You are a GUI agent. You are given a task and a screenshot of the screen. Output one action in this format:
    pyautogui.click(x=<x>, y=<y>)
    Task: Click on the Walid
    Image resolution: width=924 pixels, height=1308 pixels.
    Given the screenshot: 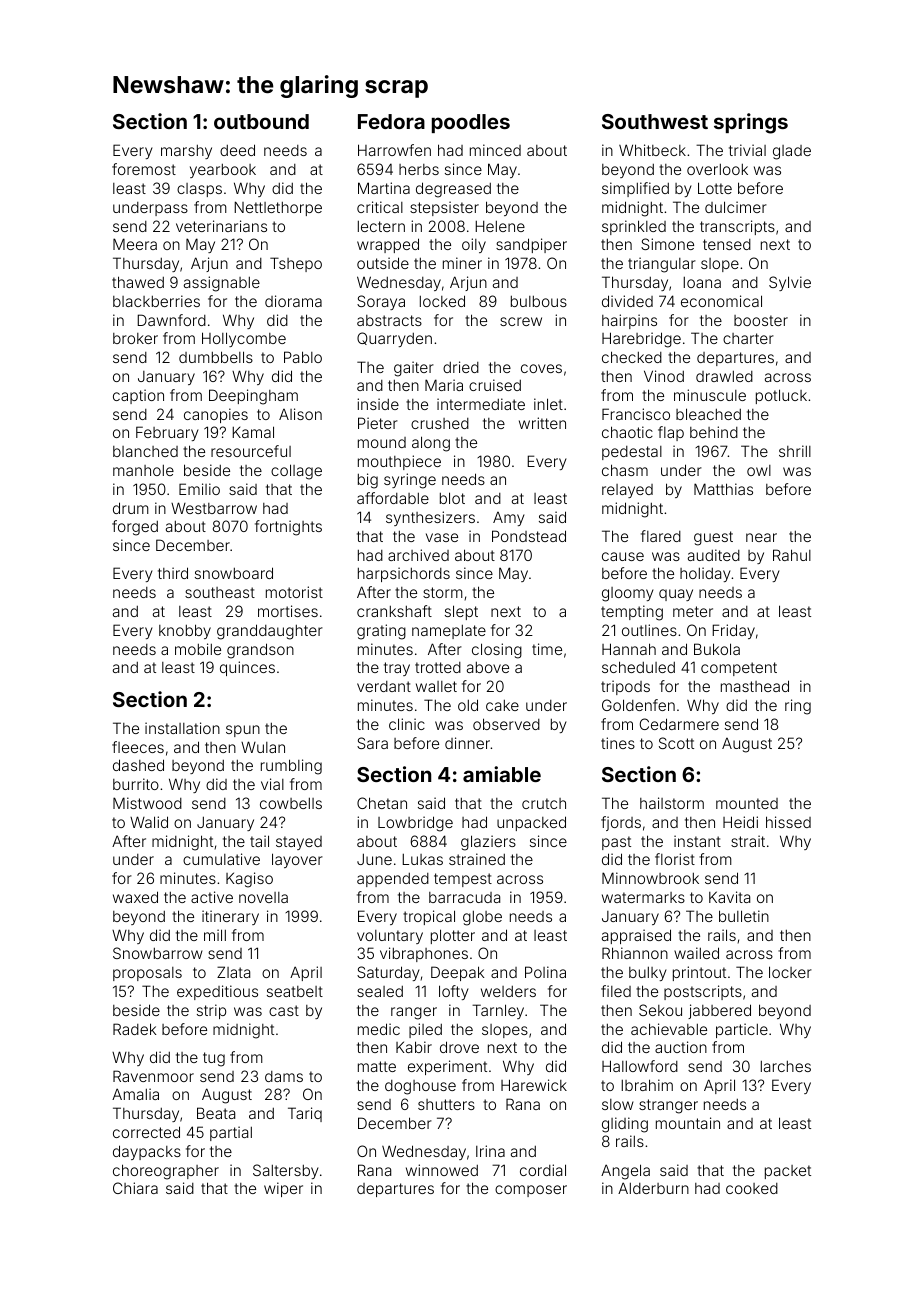 What is the action you would take?
    pyautogui.click(x=149, y=822)
